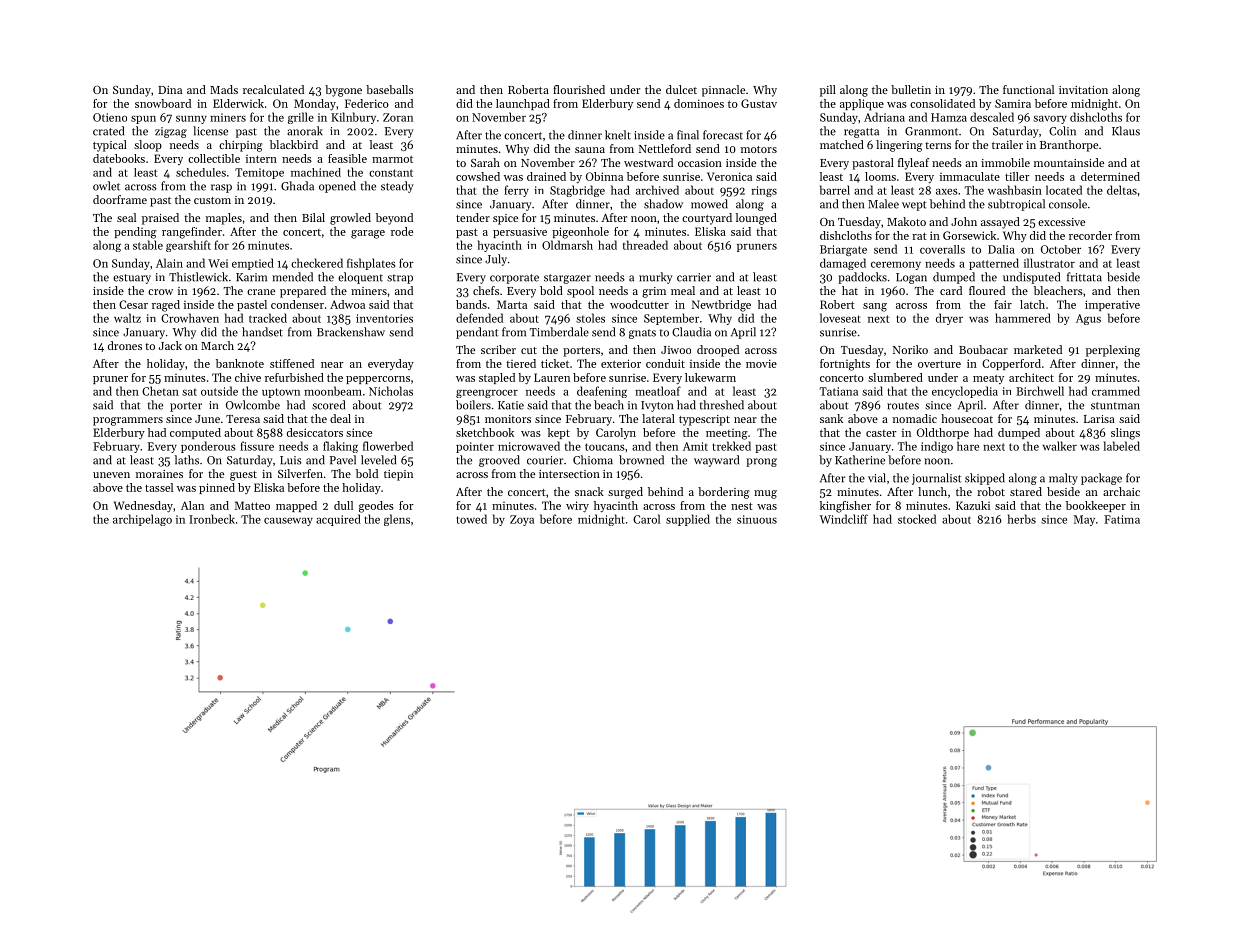 This screenshot has height=952, width=1233. I want to click on pending, so click(135, 233).
